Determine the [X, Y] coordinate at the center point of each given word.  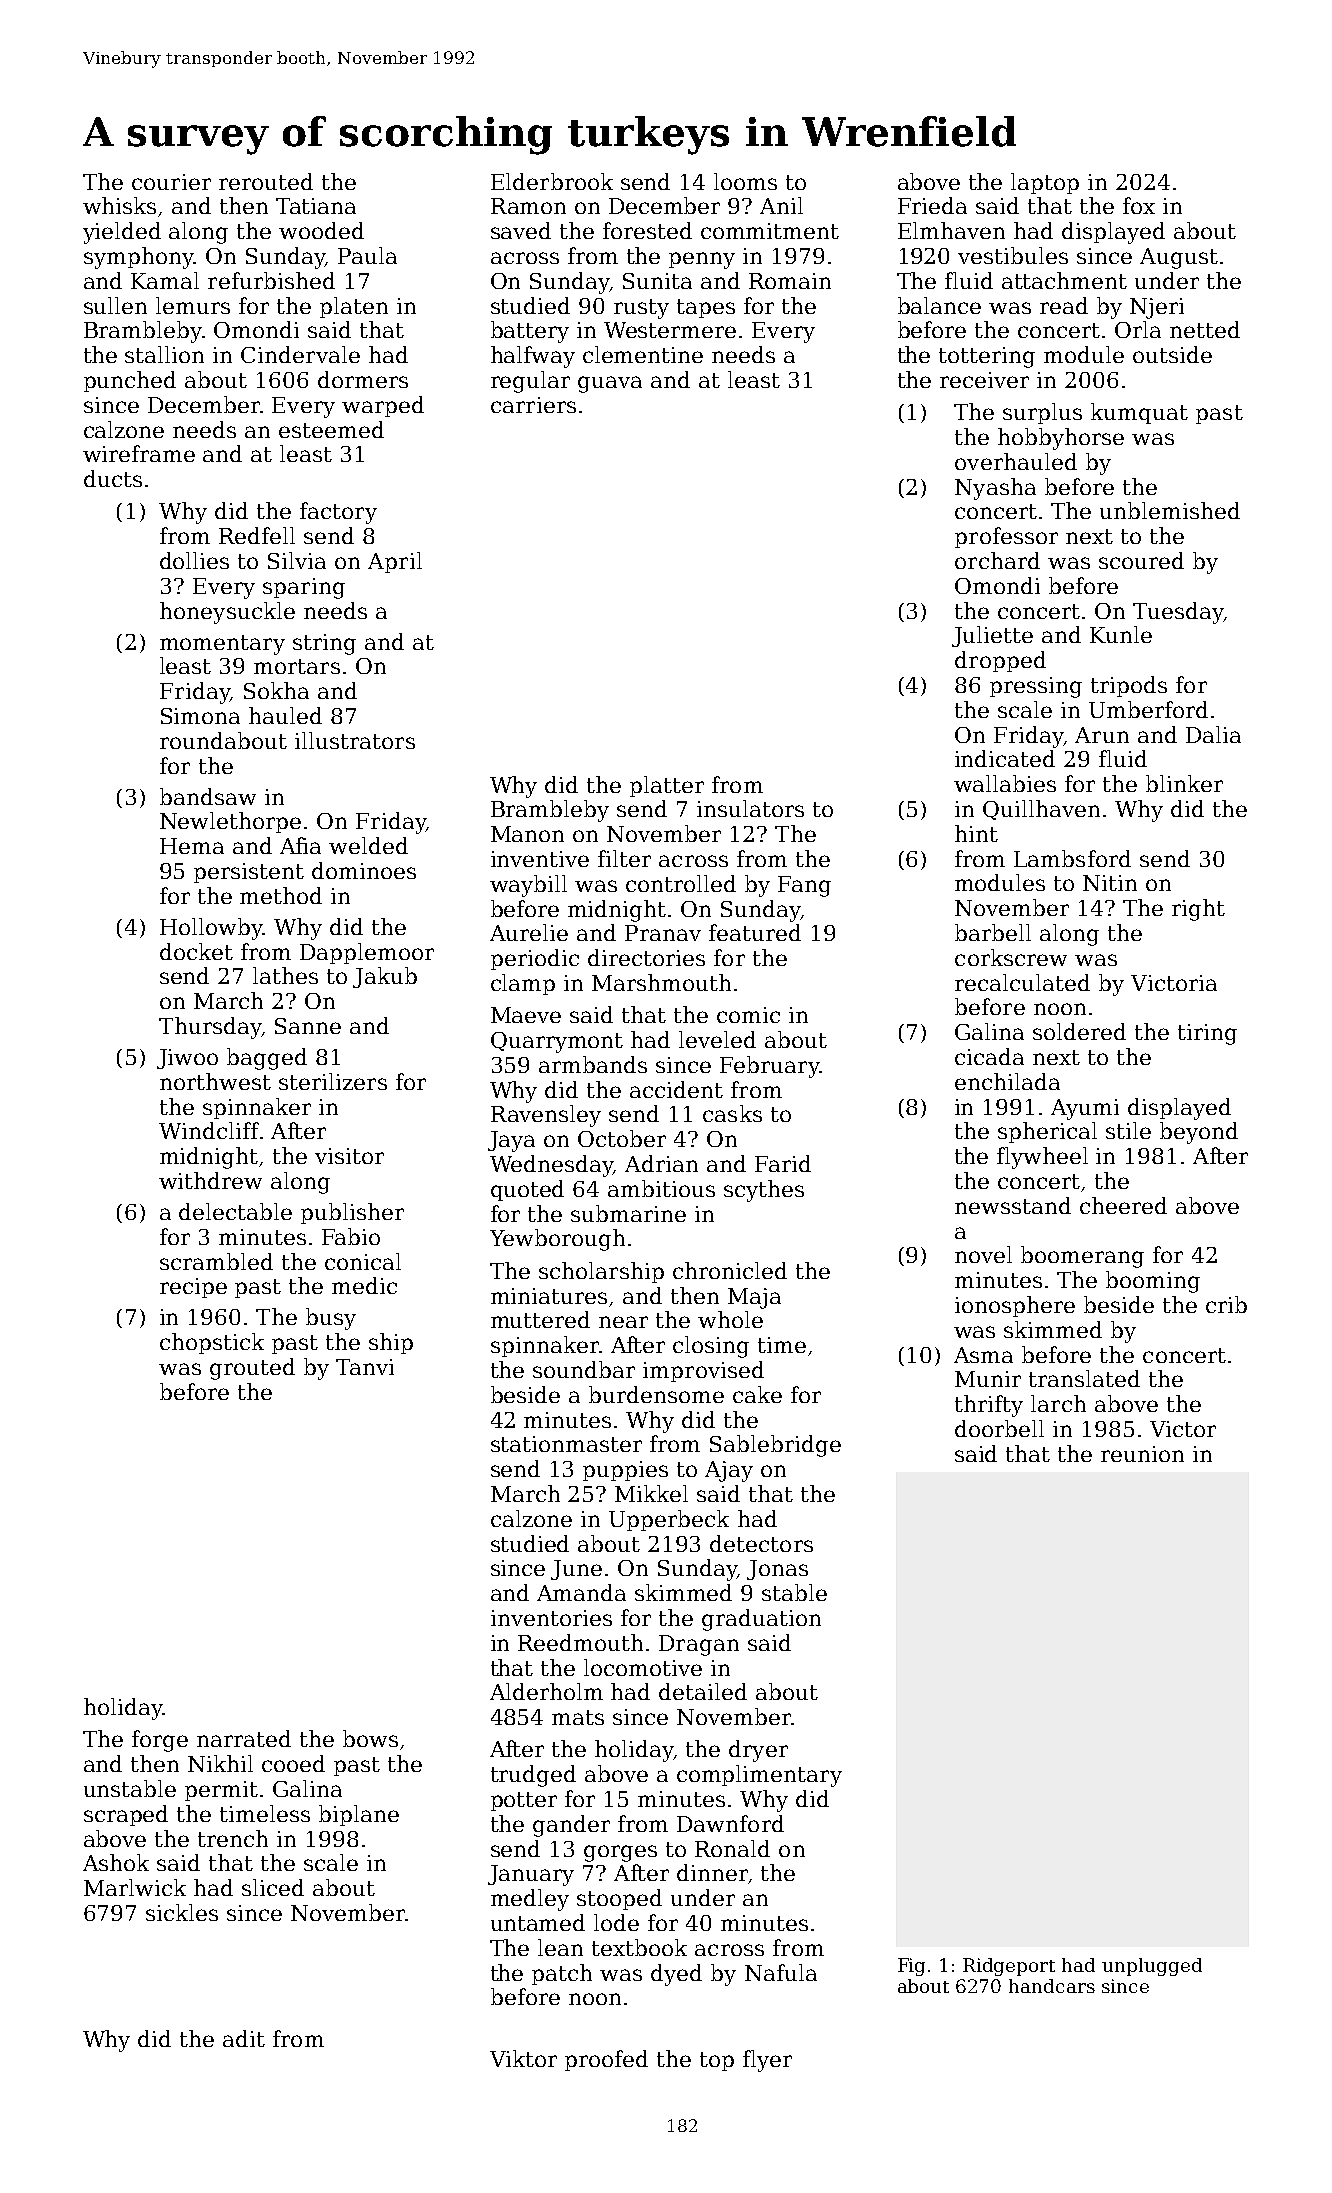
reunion [1142, 1454]
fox [1139, 205]
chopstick [212, 1343]
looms [745, 181]
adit [244, 2038]
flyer [767, 2061]
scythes [764, 1191]
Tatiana [316, 206]
